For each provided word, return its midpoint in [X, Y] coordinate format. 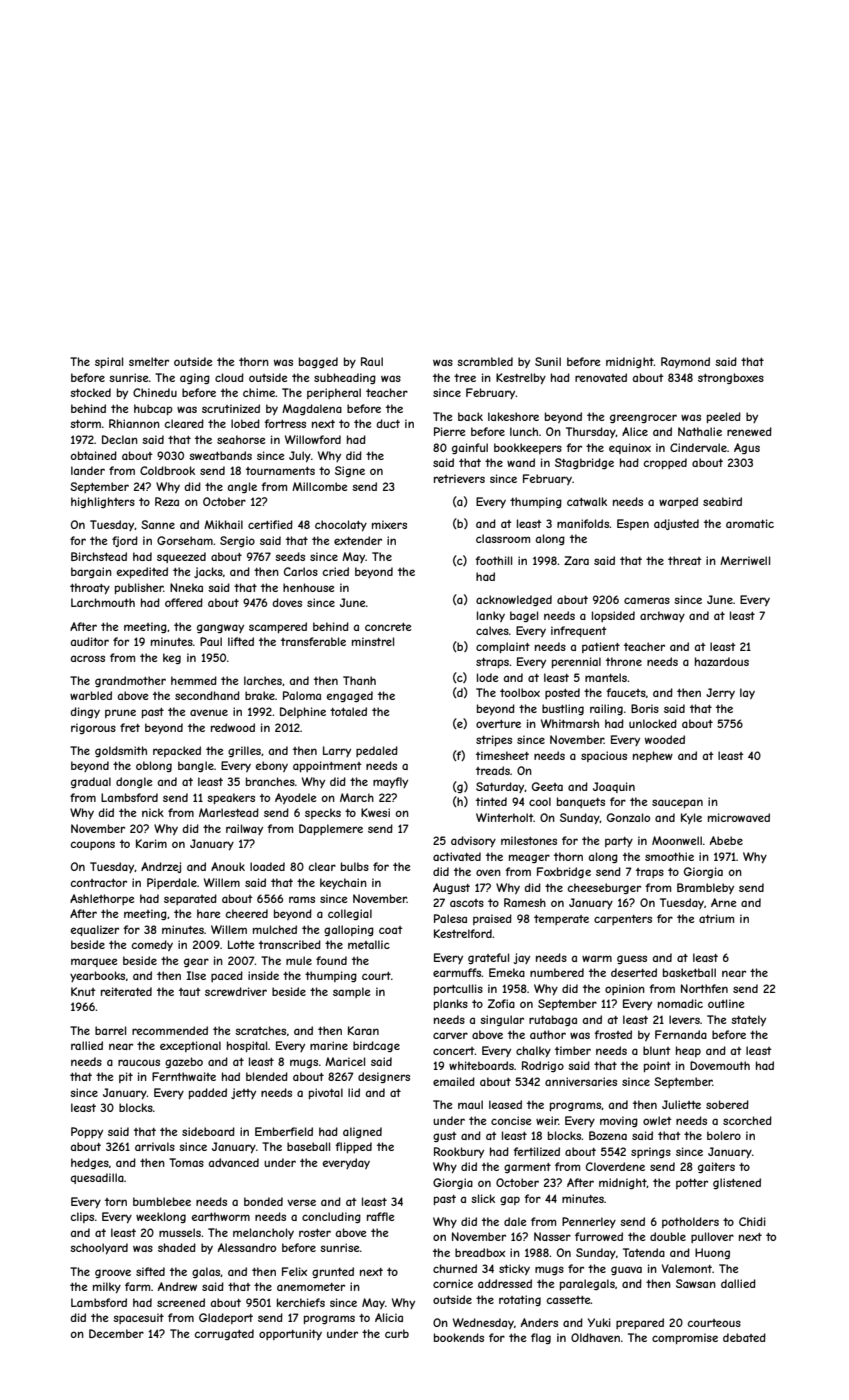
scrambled [485, 361]
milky [107, 1287]
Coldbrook [167, 470]
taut [190, 992]
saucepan [677, 803]
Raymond [685, 362]
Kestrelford [463, 933]
